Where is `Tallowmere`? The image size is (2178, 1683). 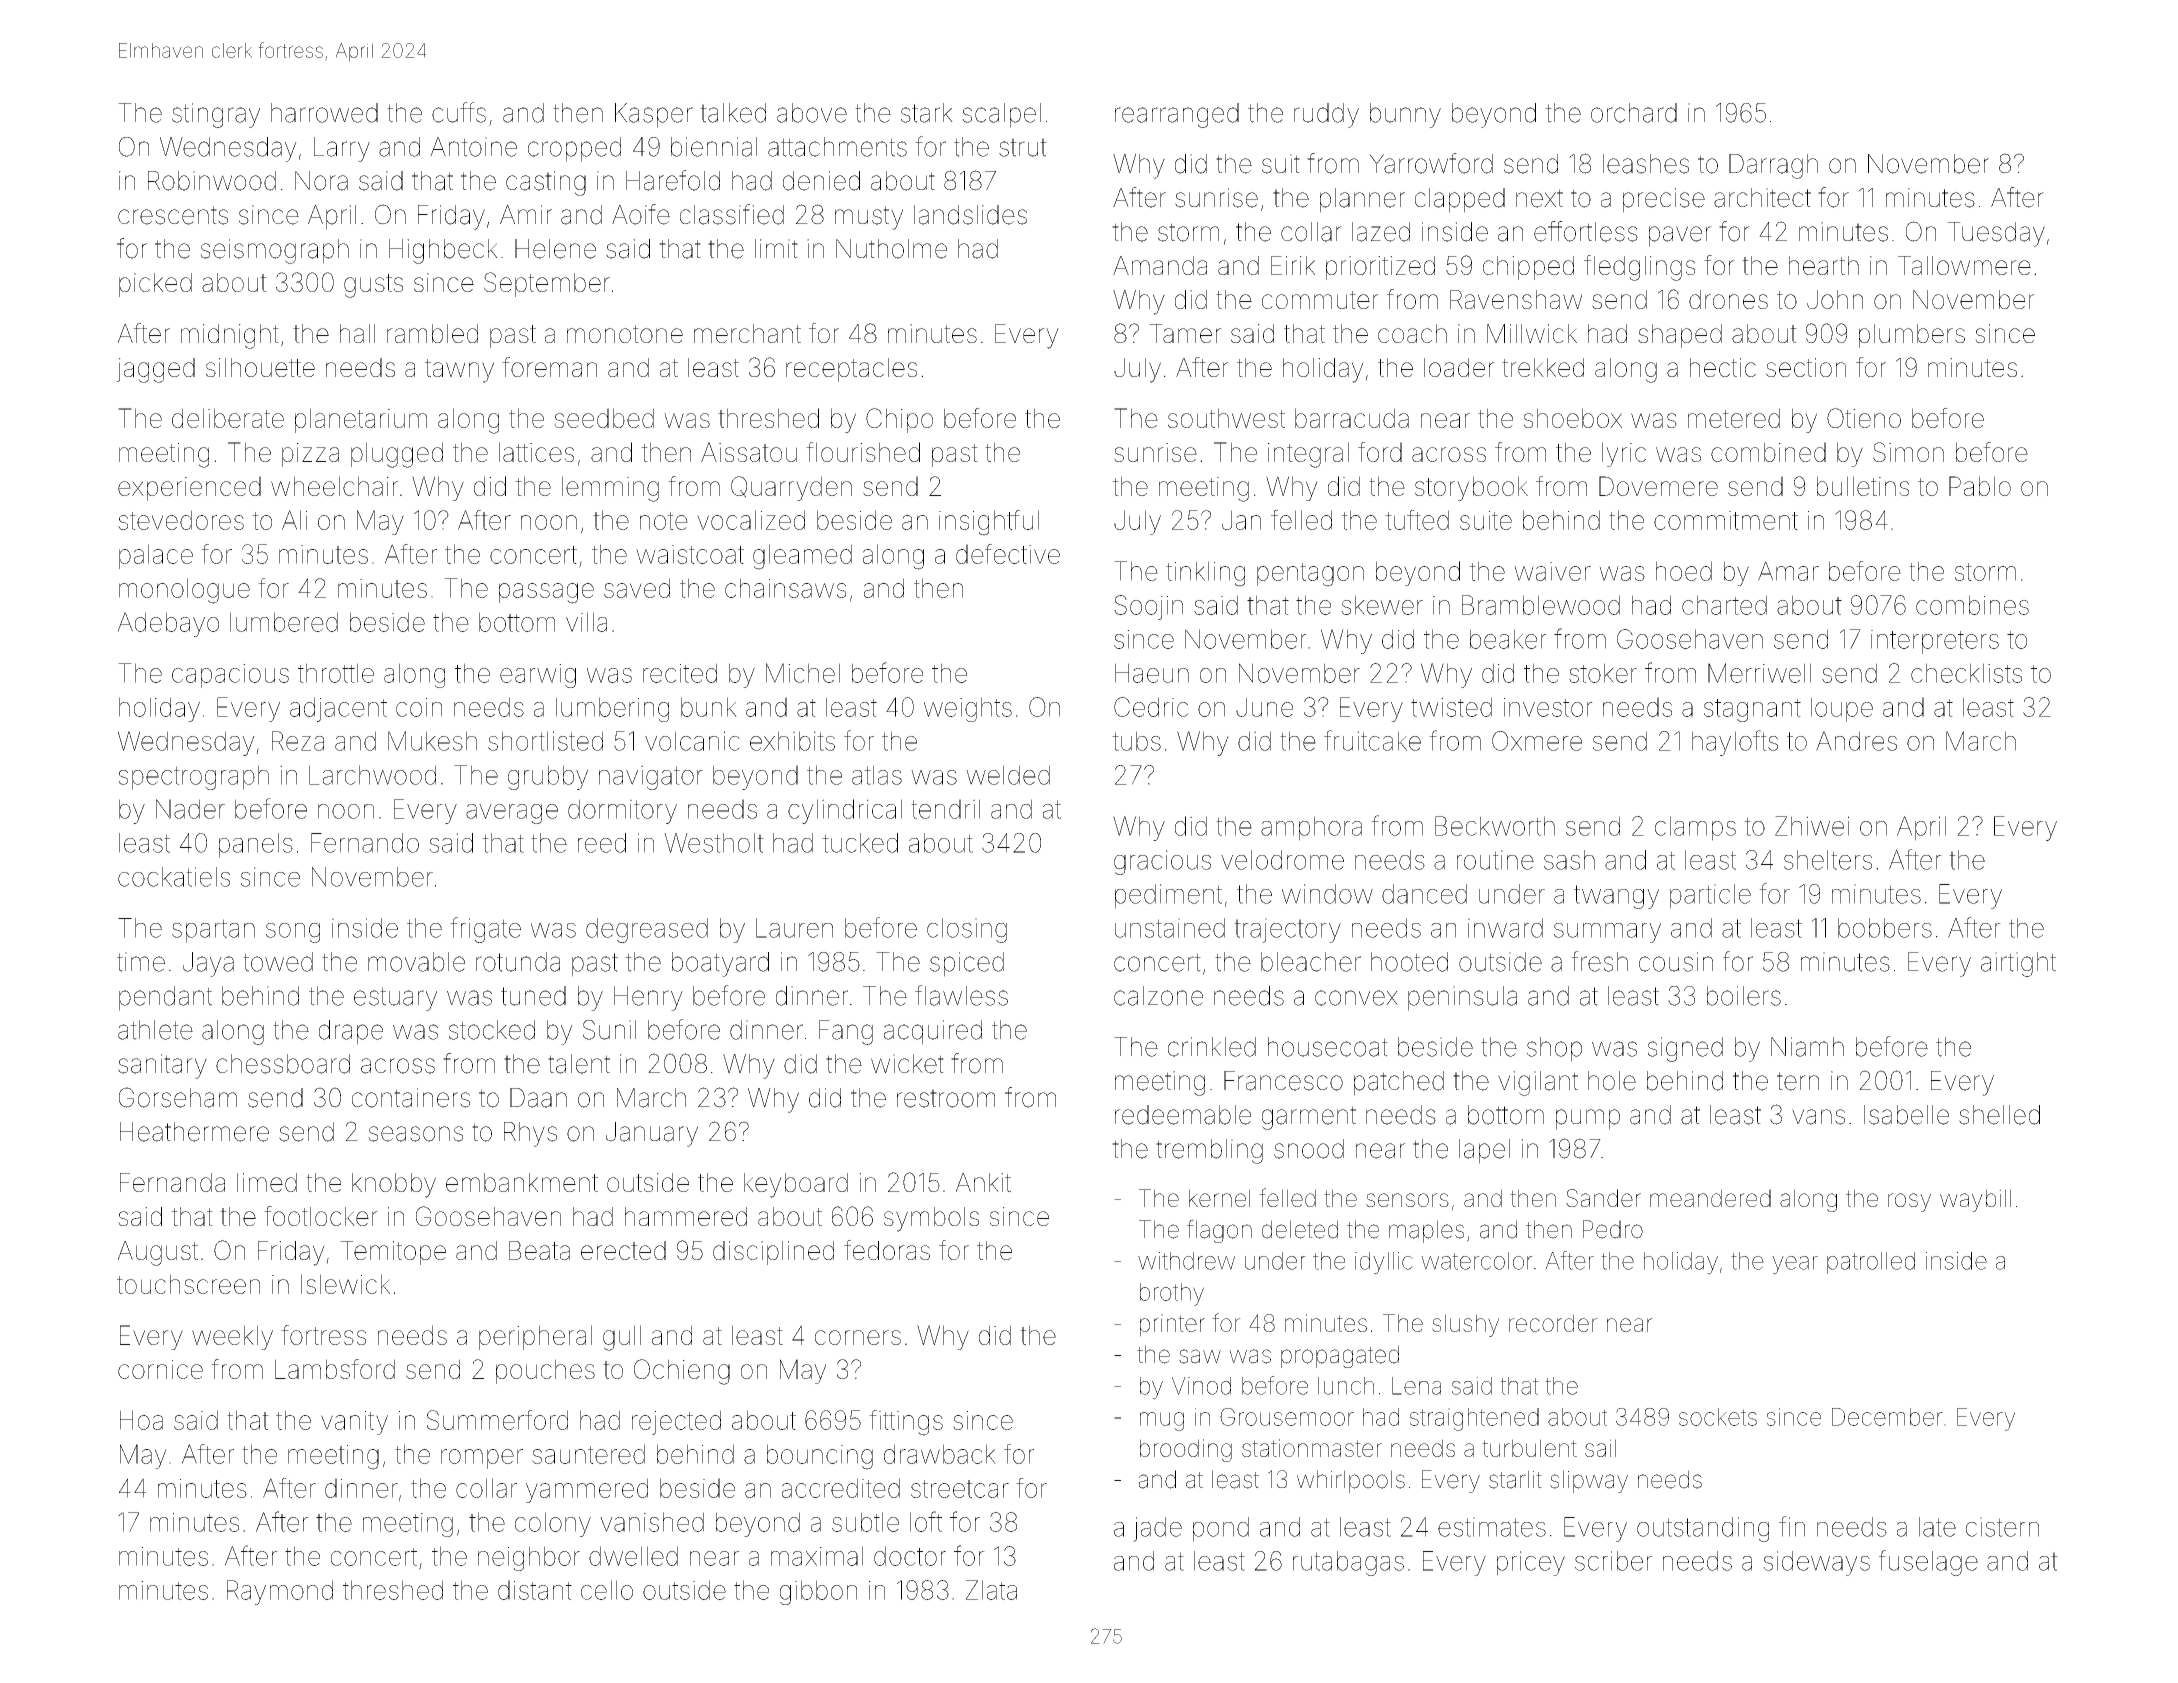
Tallowmere is located at coordinates (1964, 265).
